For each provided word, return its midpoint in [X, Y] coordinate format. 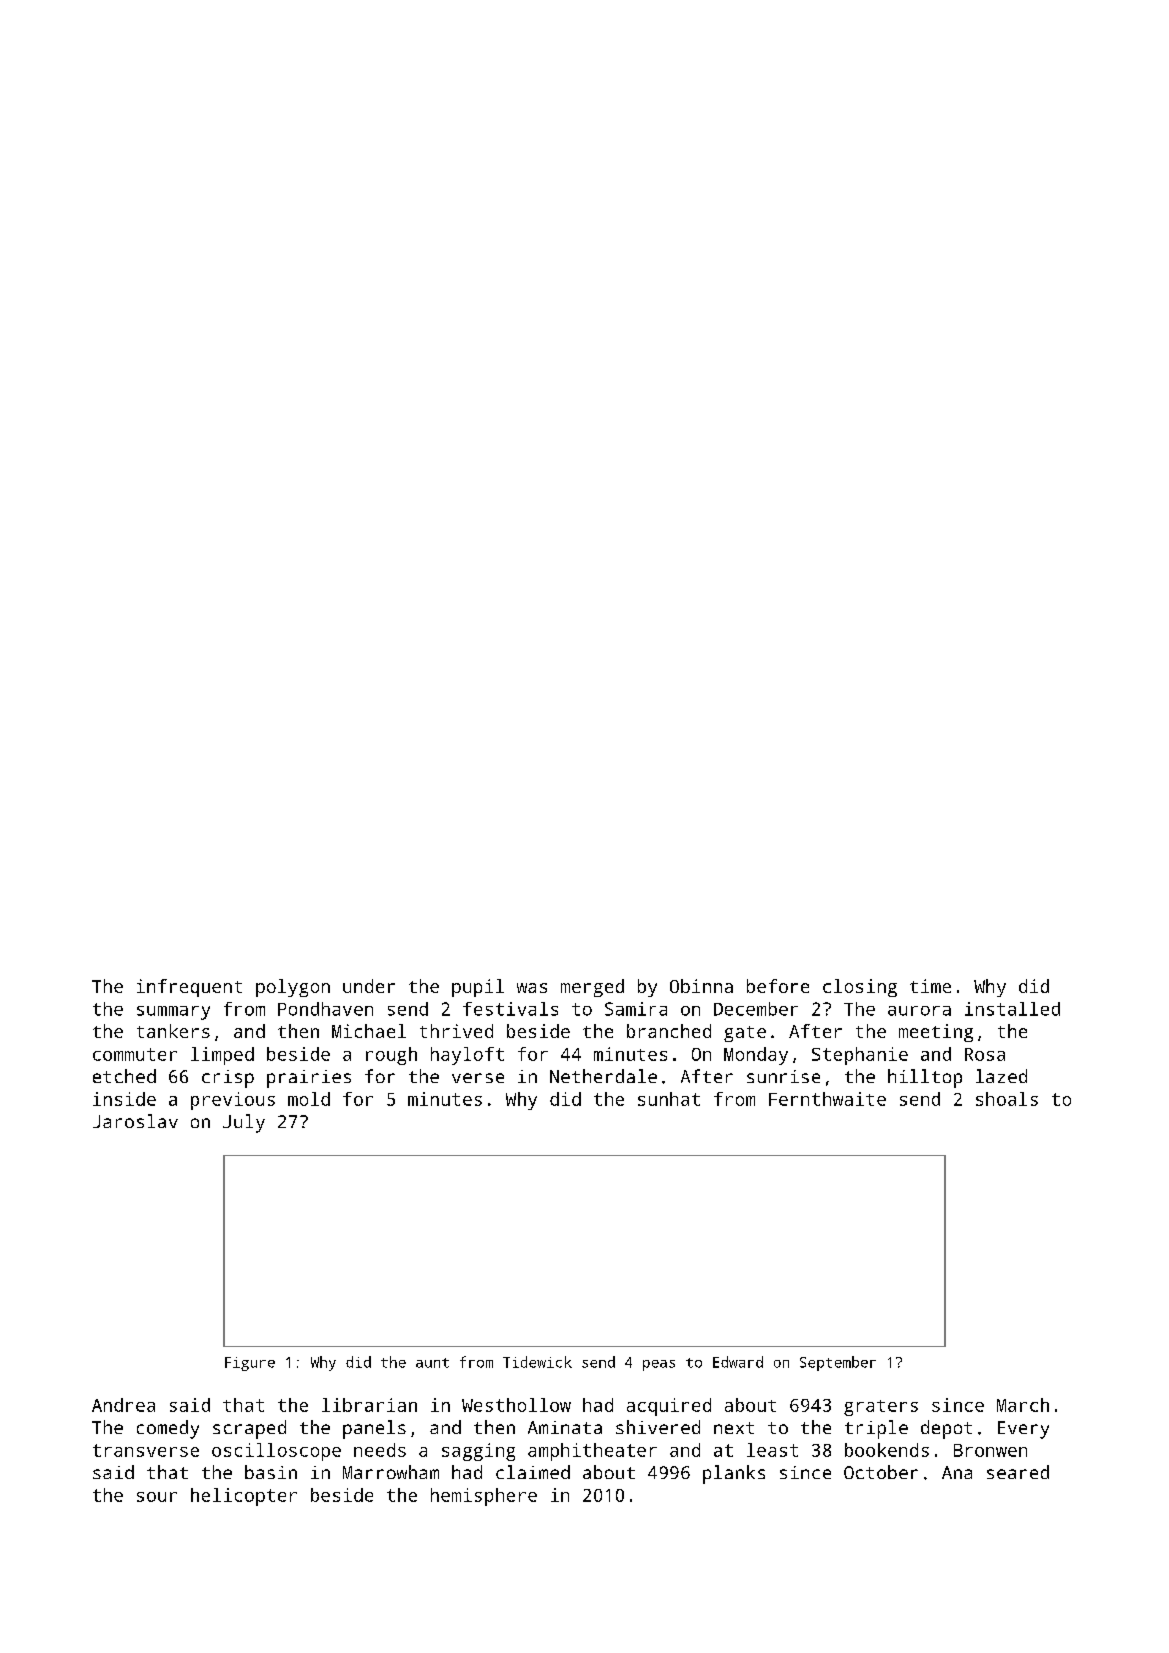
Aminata [565, 1427]
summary [173, 1013]
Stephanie [860, 1056]
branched [669, 1031]
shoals [1007, 1099]
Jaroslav [135, 1121]
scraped [249, 1429]
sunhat [669, 1099]
